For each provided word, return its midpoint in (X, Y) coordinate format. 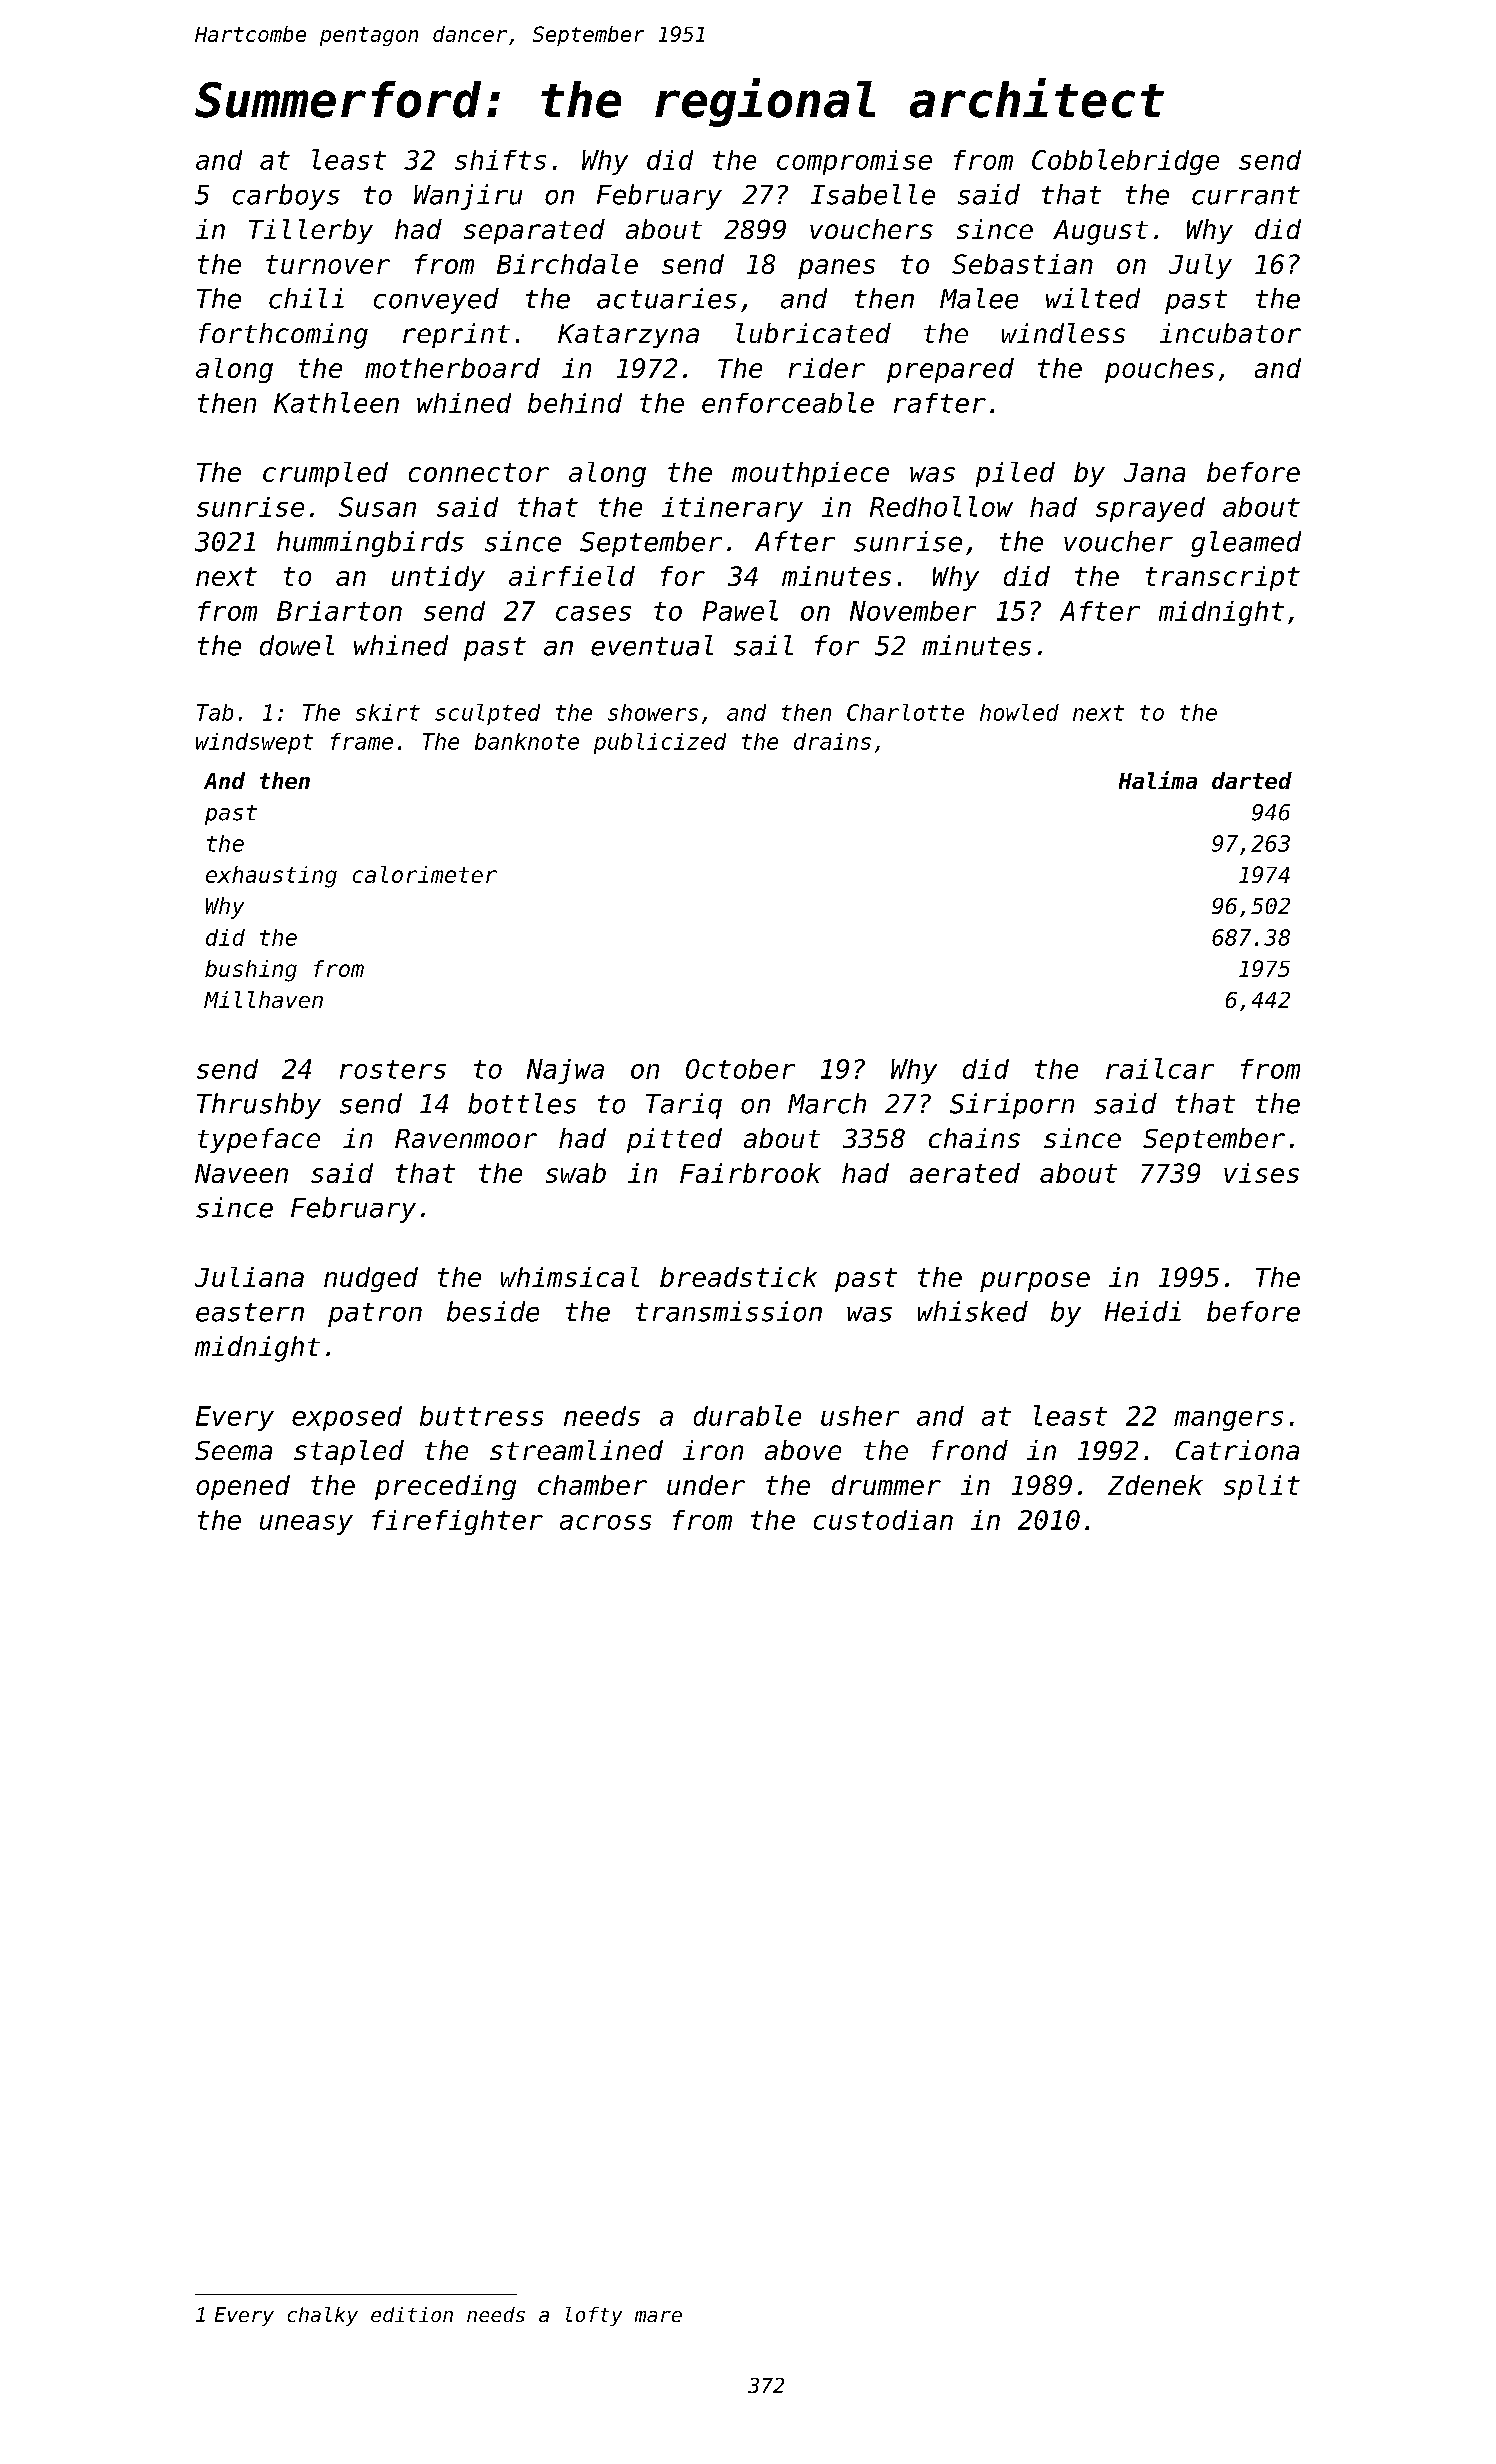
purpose (1035, 1282)
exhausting (271, 877)
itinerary (732, 509)
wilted (1093, 298)
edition (412, 2314)
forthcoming (283, 336)
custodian (883, 1520)
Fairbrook (750, 1173)
